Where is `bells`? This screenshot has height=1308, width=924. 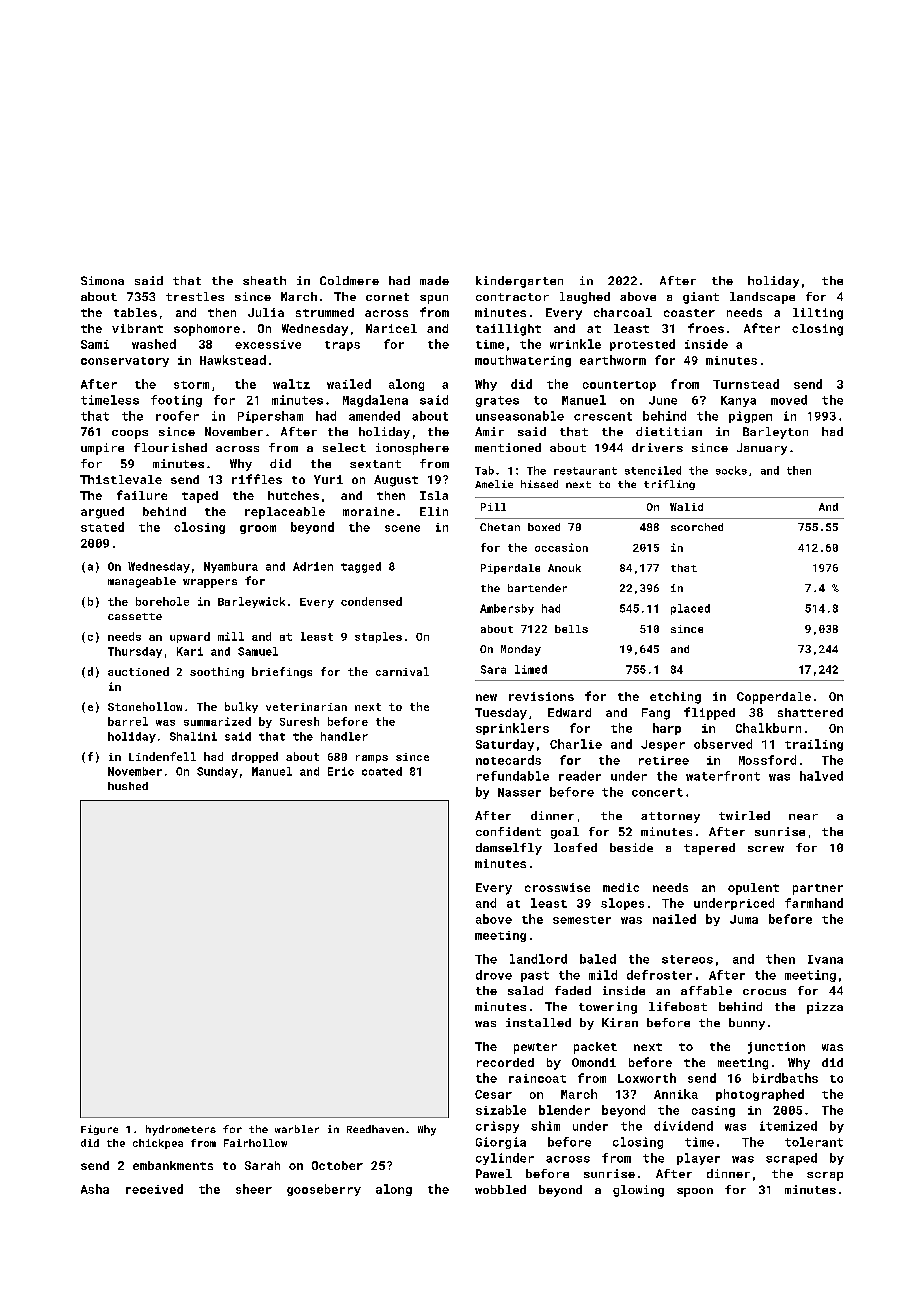
bells is located at coordinates (571, 629).
